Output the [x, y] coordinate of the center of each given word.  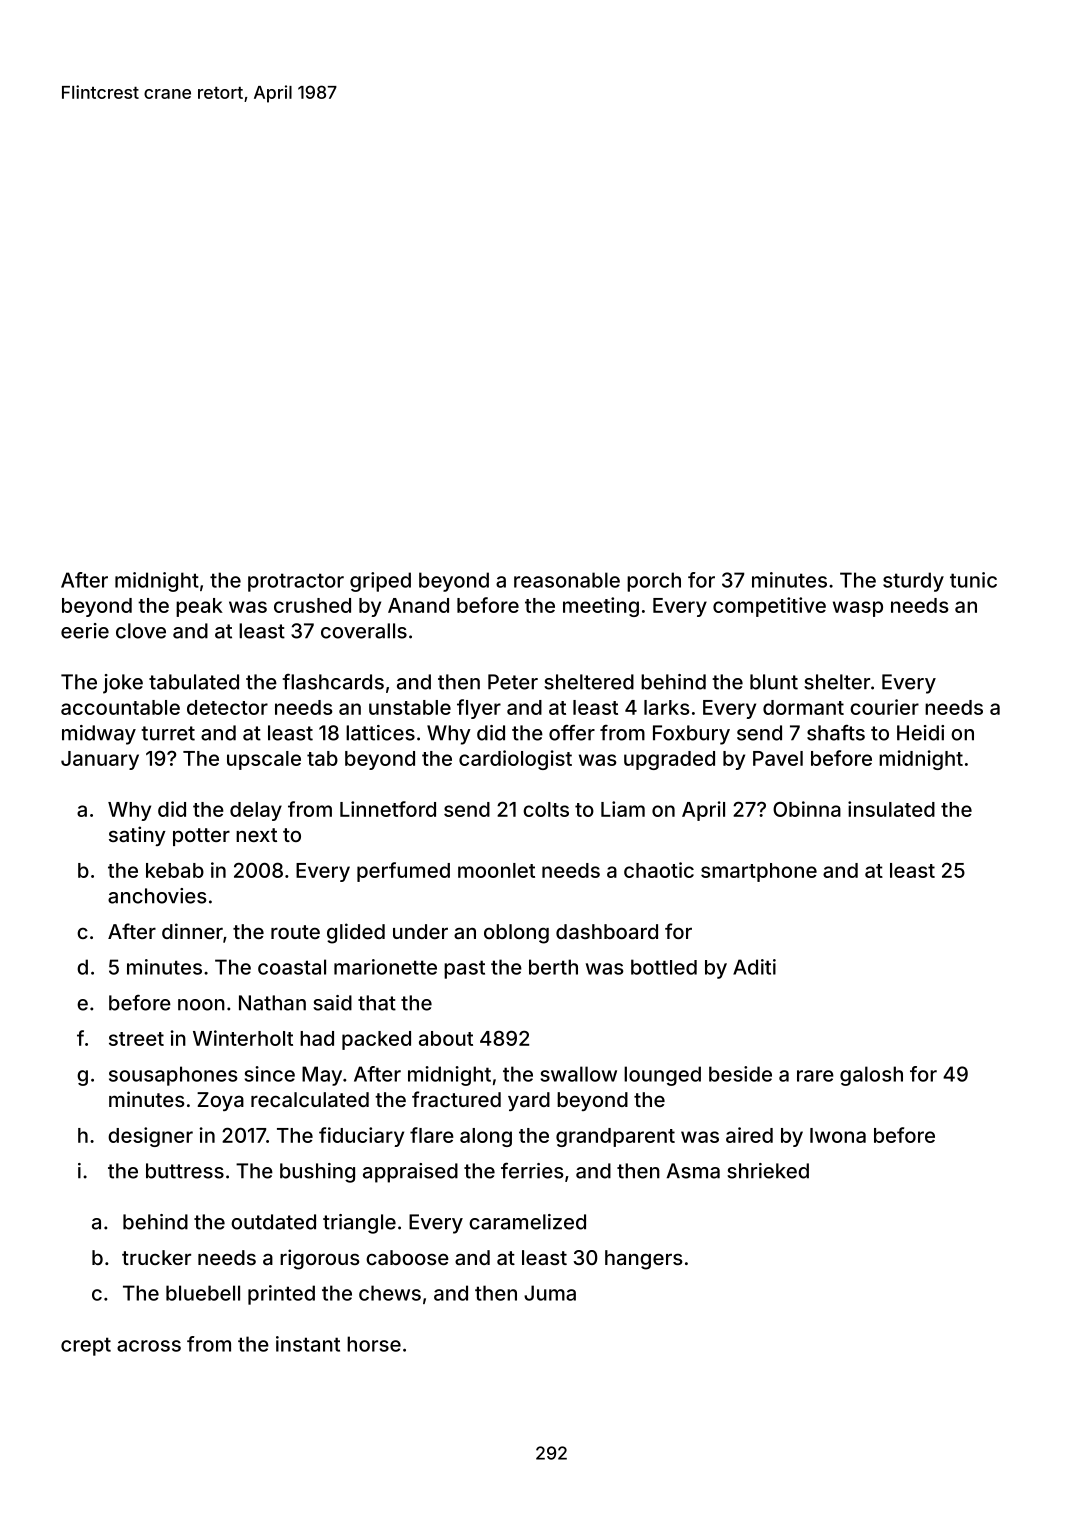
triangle [359, 1224]
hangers [644, 1260]
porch [654, 582]
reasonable [567, 580]
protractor [296, 582]
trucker [156, 1257]
